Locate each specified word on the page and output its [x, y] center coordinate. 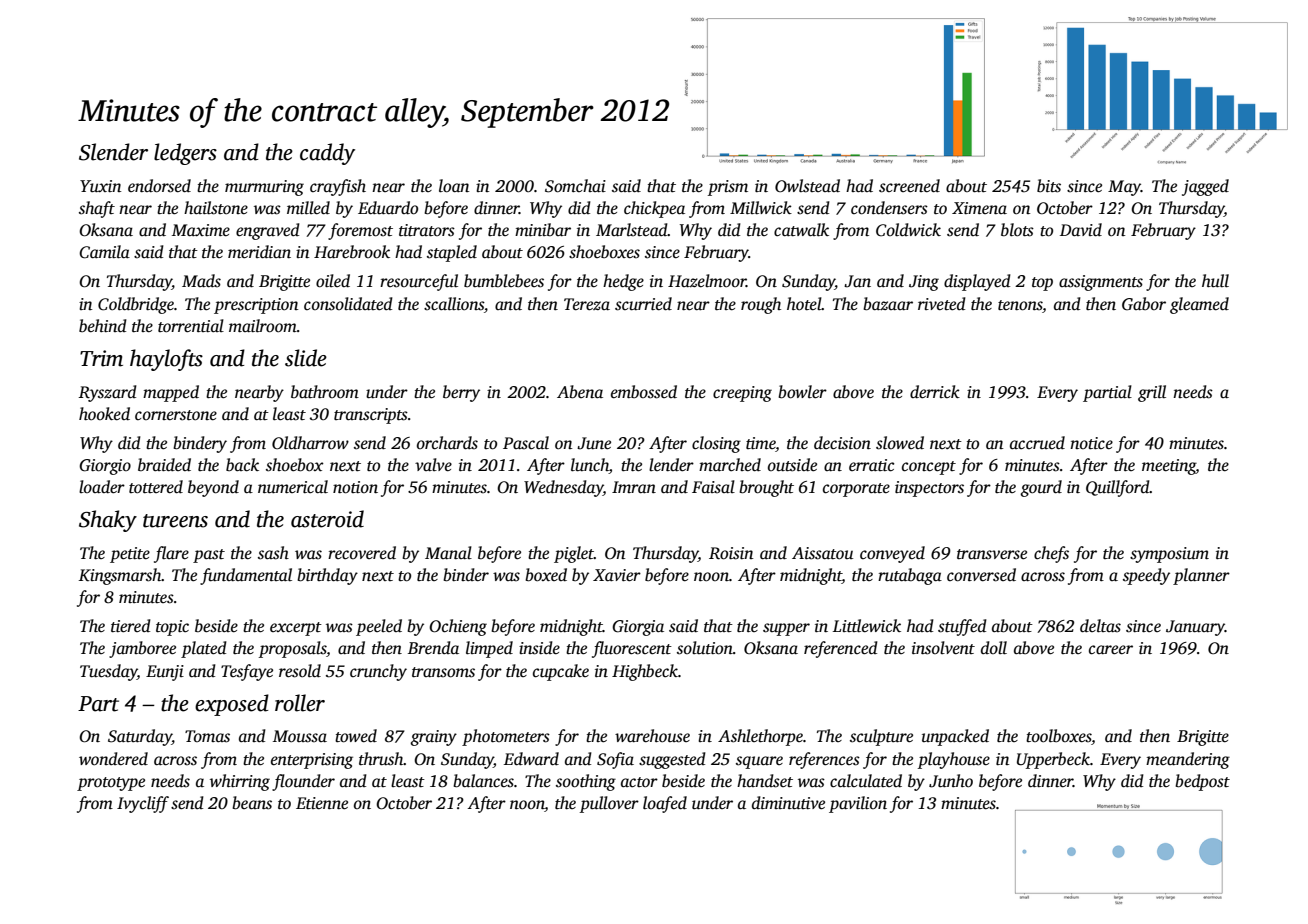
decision [842, 443]
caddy [327, 154]
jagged [1205, 187]
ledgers [185, 154]
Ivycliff [143, 804]
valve [433, 464]
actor [639, 782]
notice [1091, 443]
